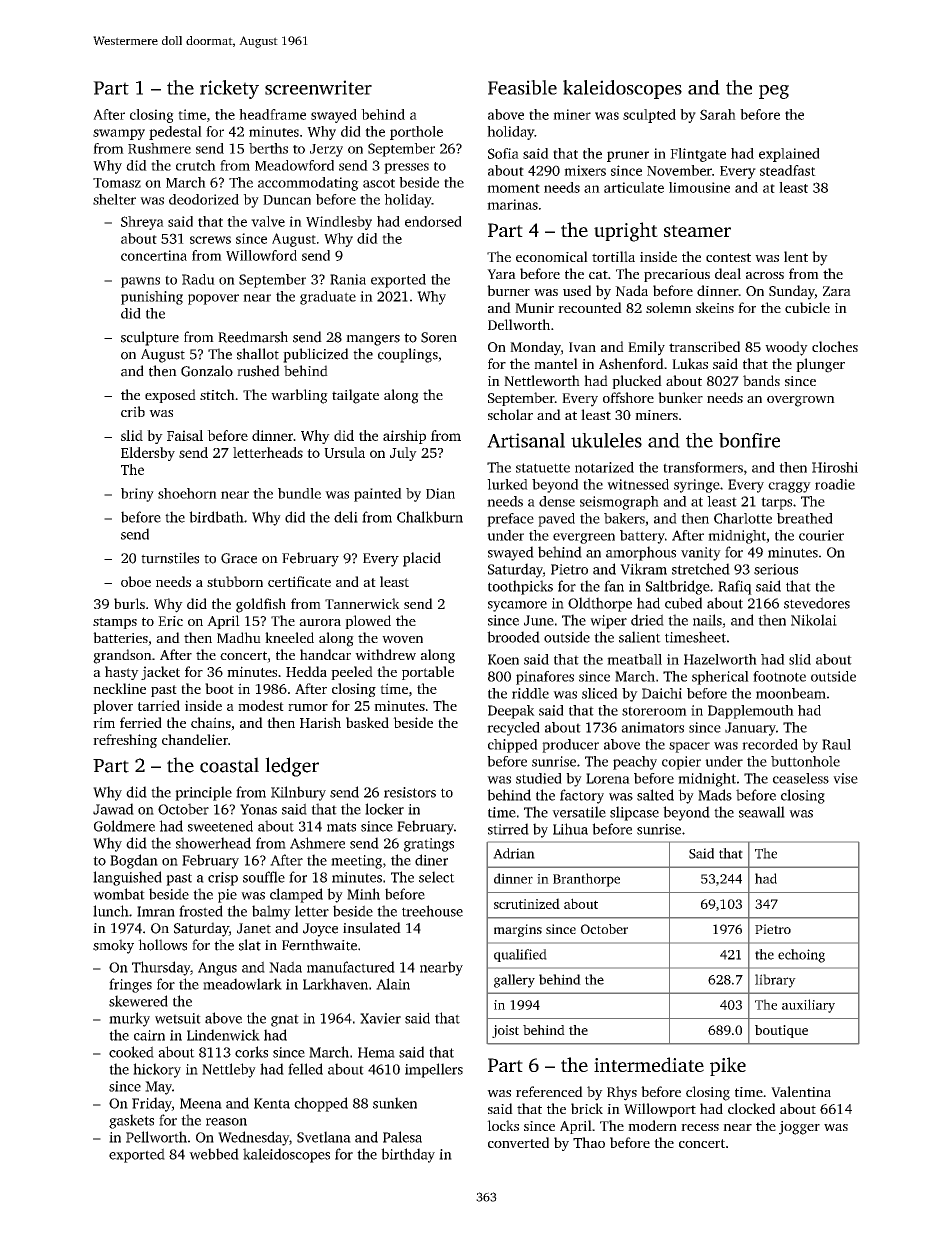 The width and height of the image is (952, 1233). I want to click on corks, so click(251, 1052).
